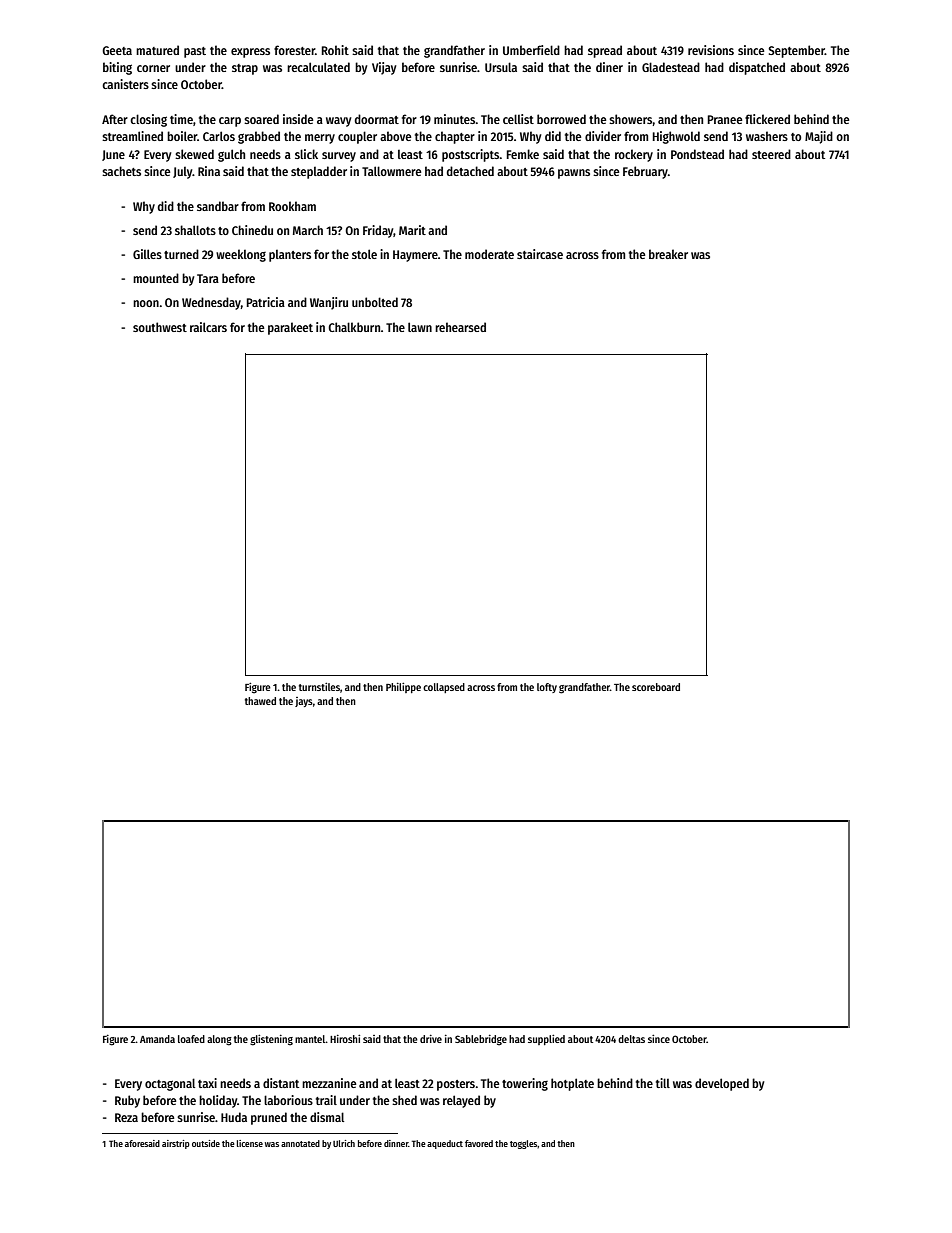 Image resolution: width=952 pixels, height=1233 pixels. Describe the element at coordinates (117, 50) in the screenshot. I see `Geeta` at that location.
